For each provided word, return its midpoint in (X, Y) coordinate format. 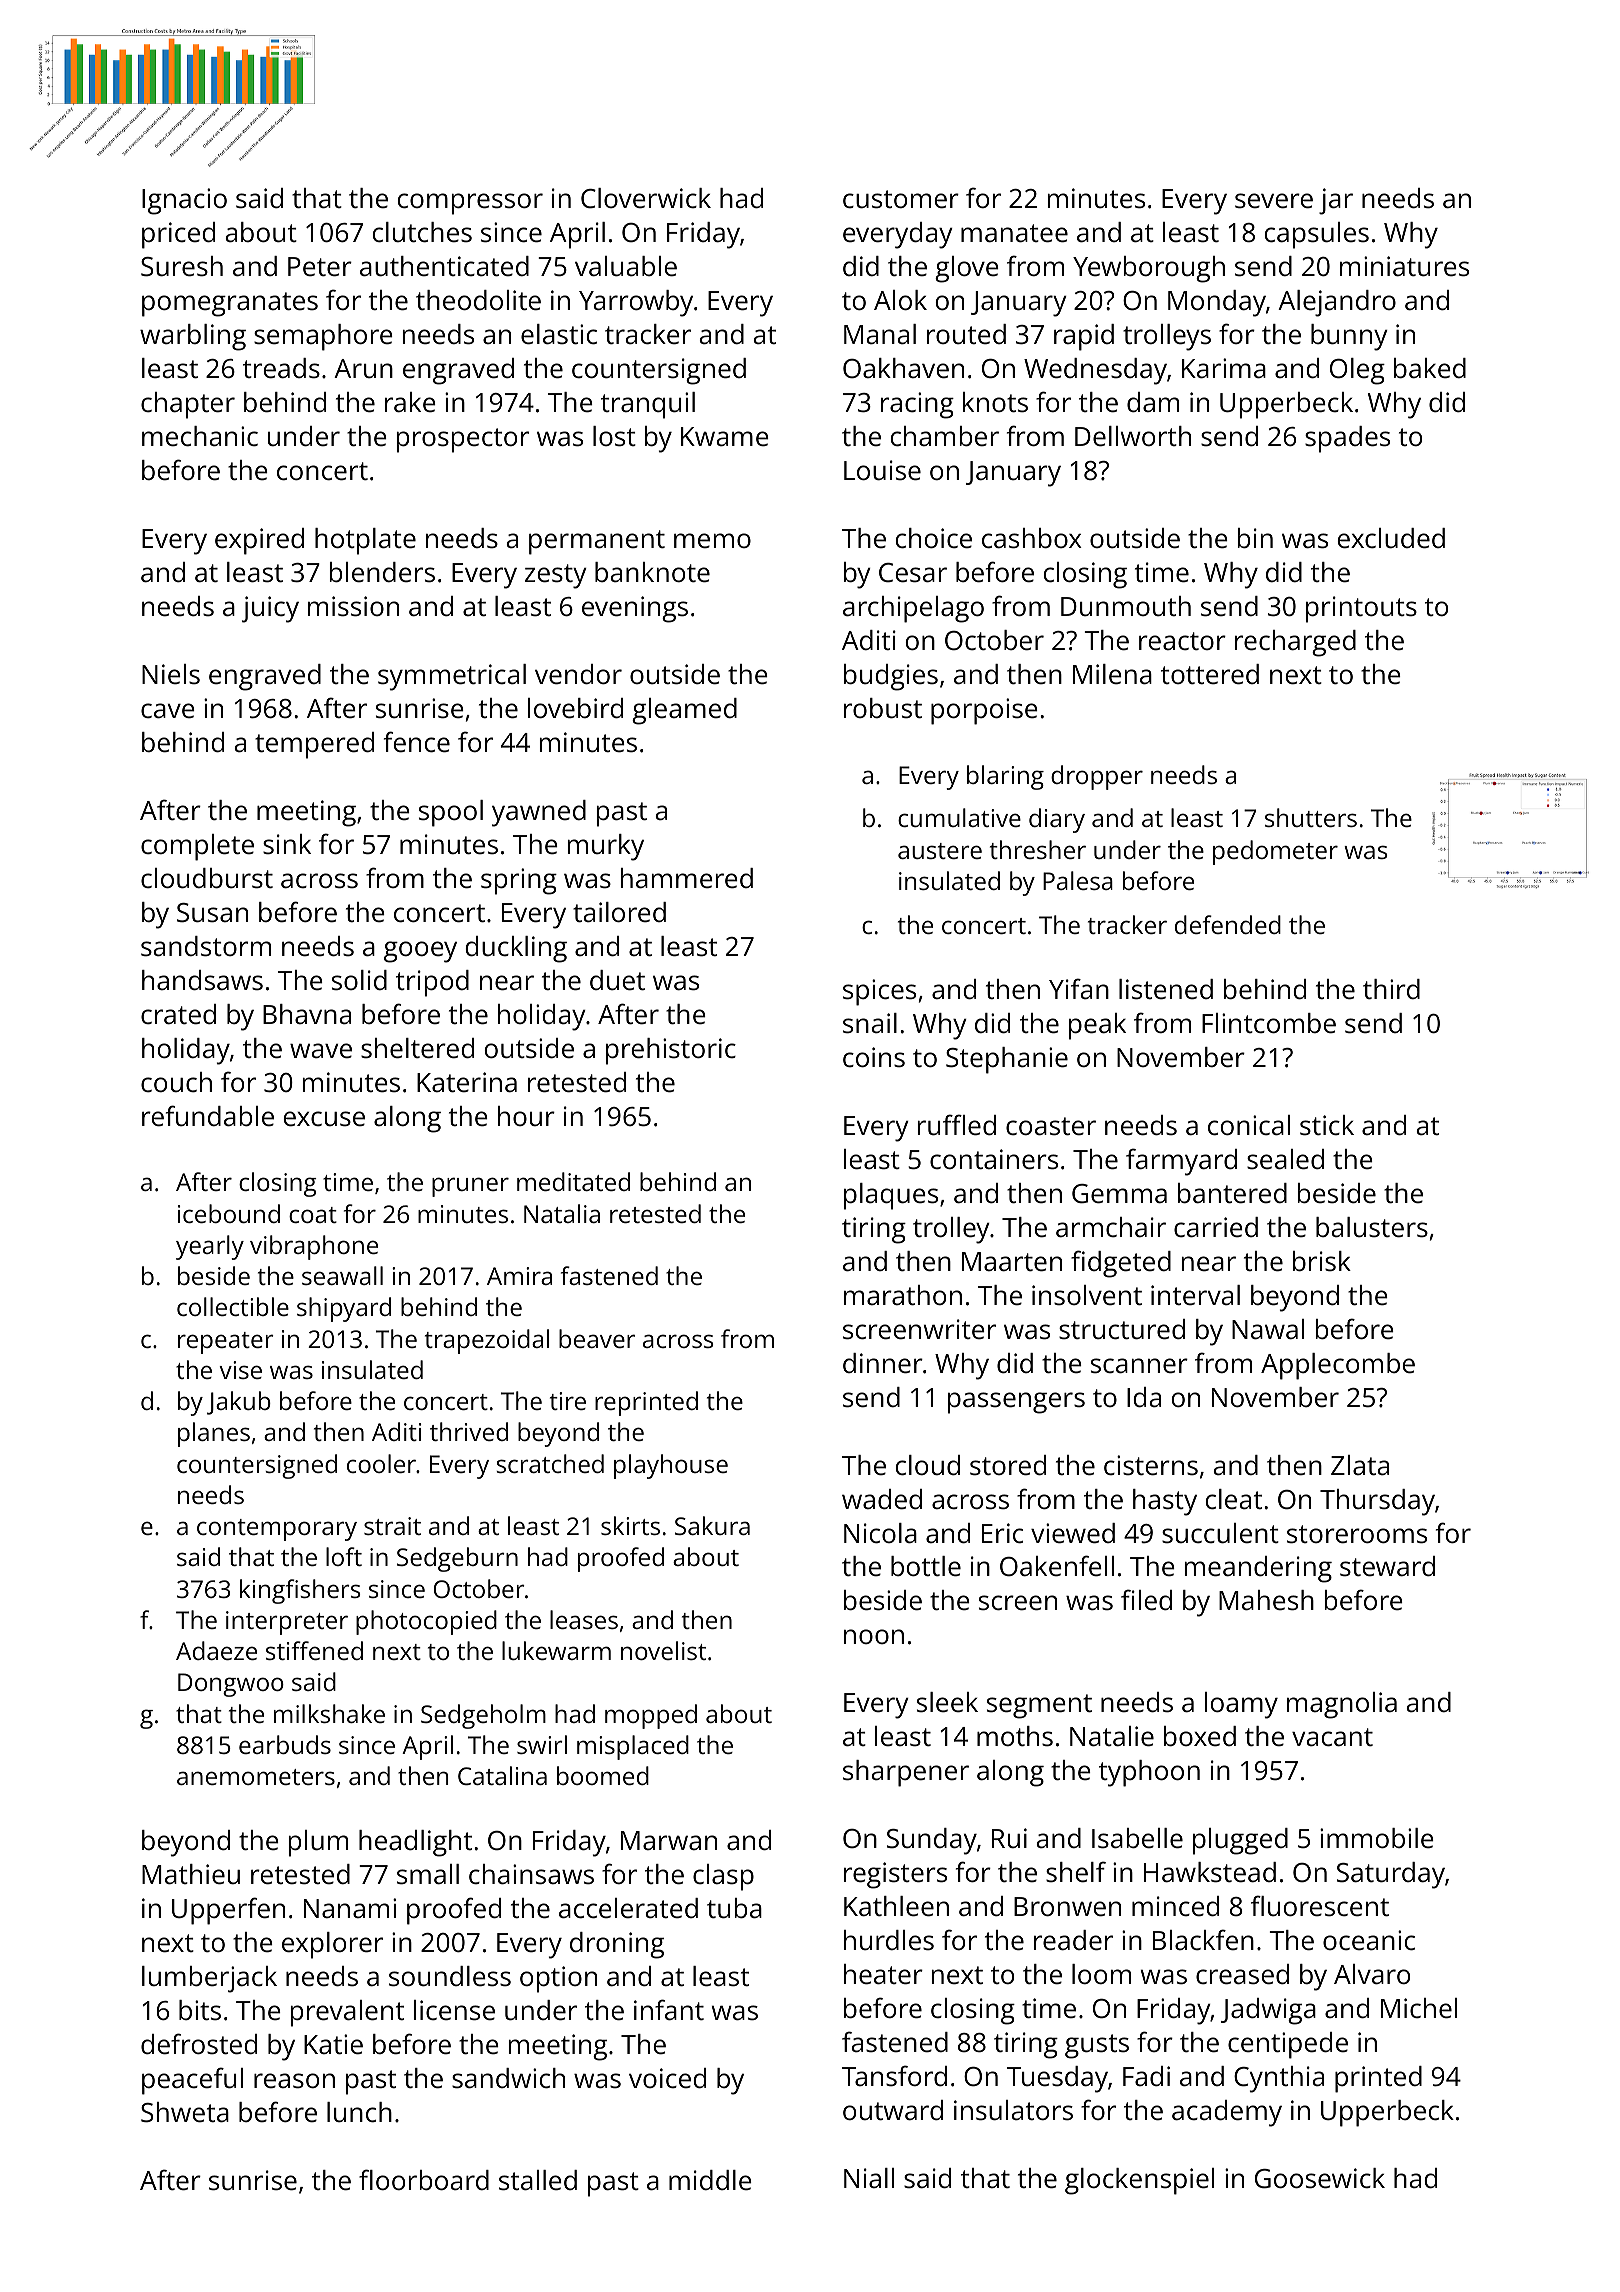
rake (410, 402)
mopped (651, 1716)
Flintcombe (1269, 1023)
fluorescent (1320, 1906)
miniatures (1404, 266)
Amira (519, 1276)
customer (901, 199)
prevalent (347, 2013)
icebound (229, 1213)
